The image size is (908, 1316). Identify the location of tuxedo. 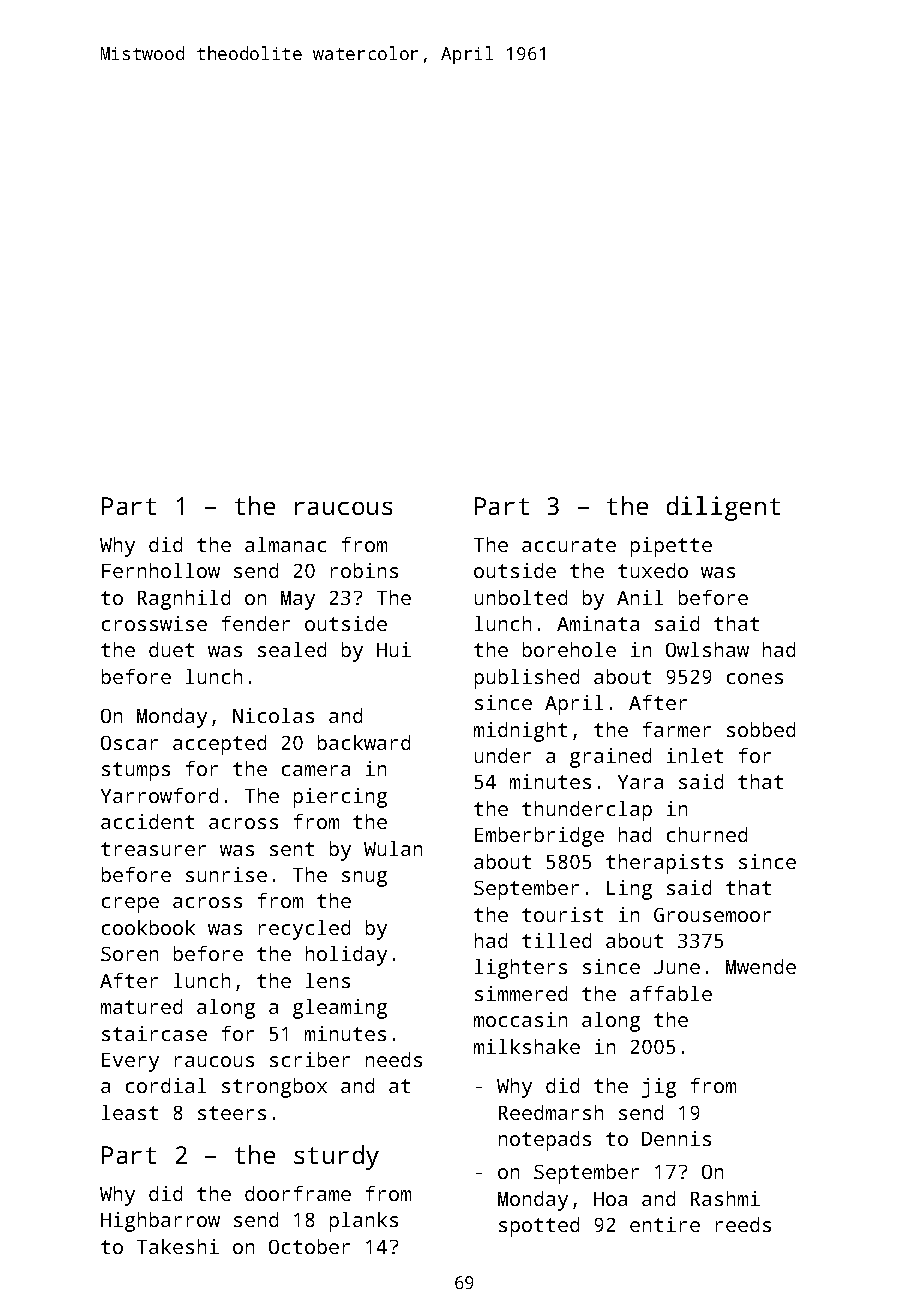
(653, 570).
